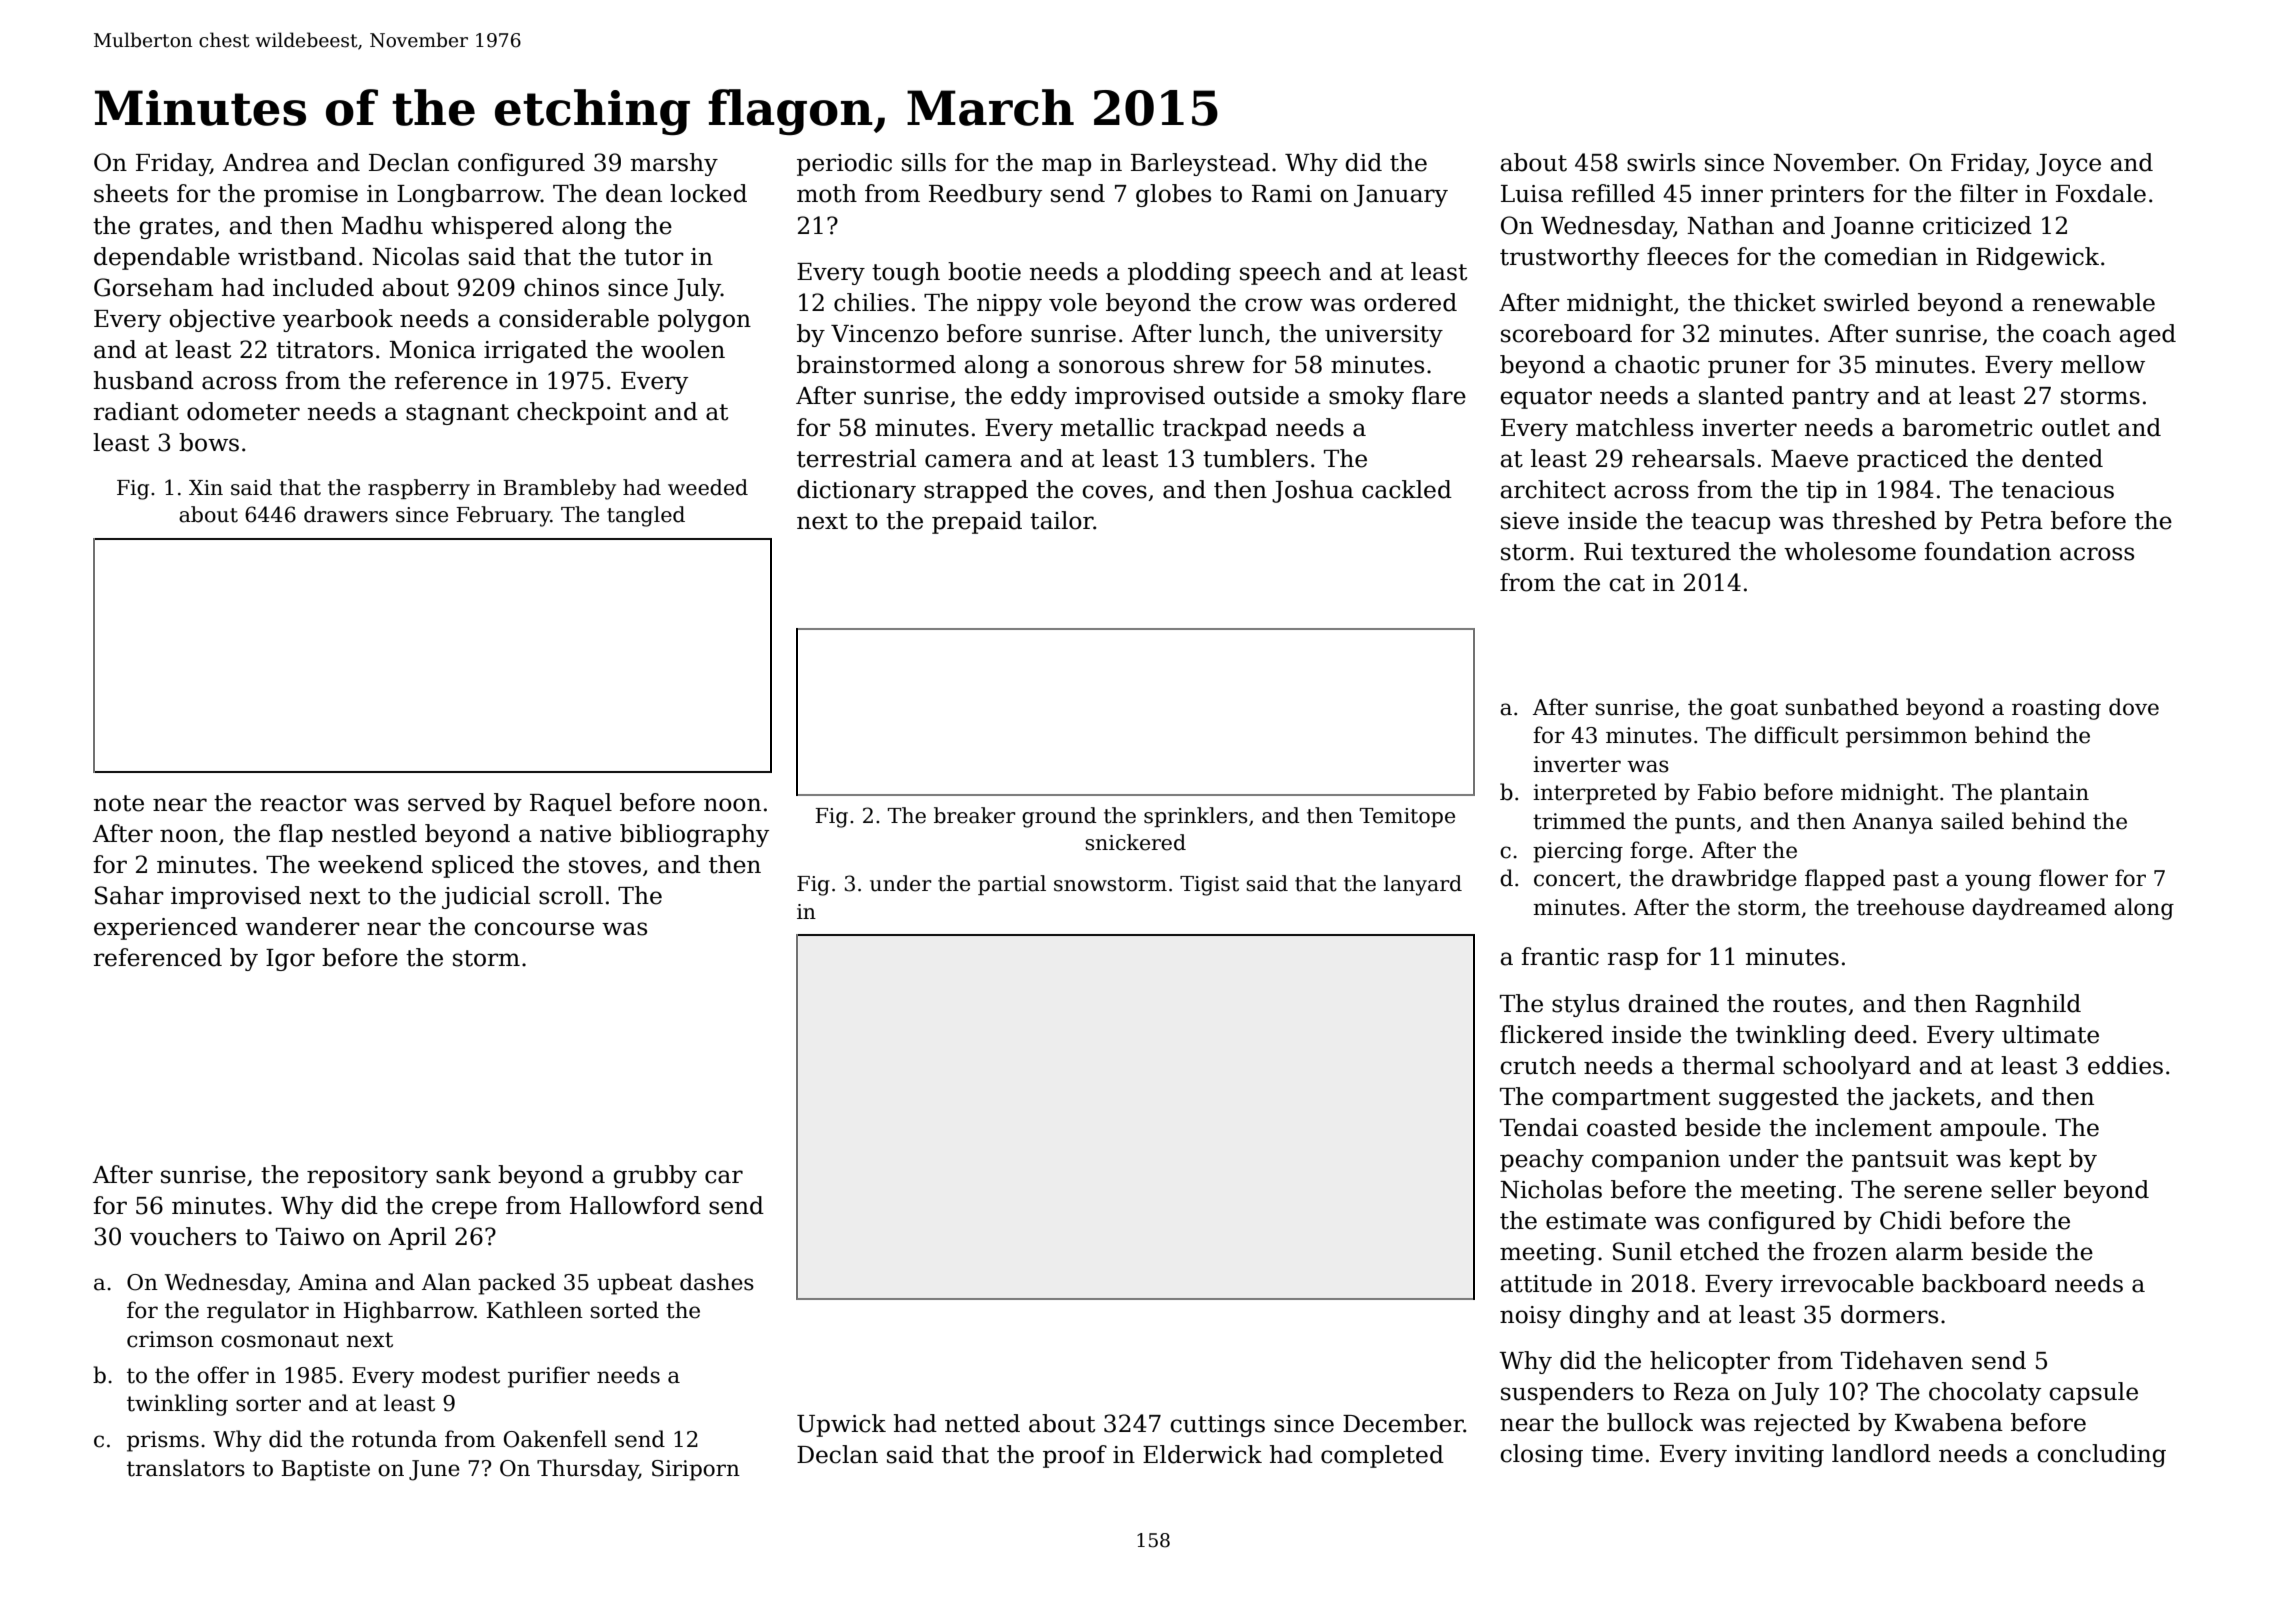 The height and width of the image is (1606, 2271). What do you see at coordinates (1313, 491) in the image?
I see `Joshua` at bounding box center [1313, 491].
